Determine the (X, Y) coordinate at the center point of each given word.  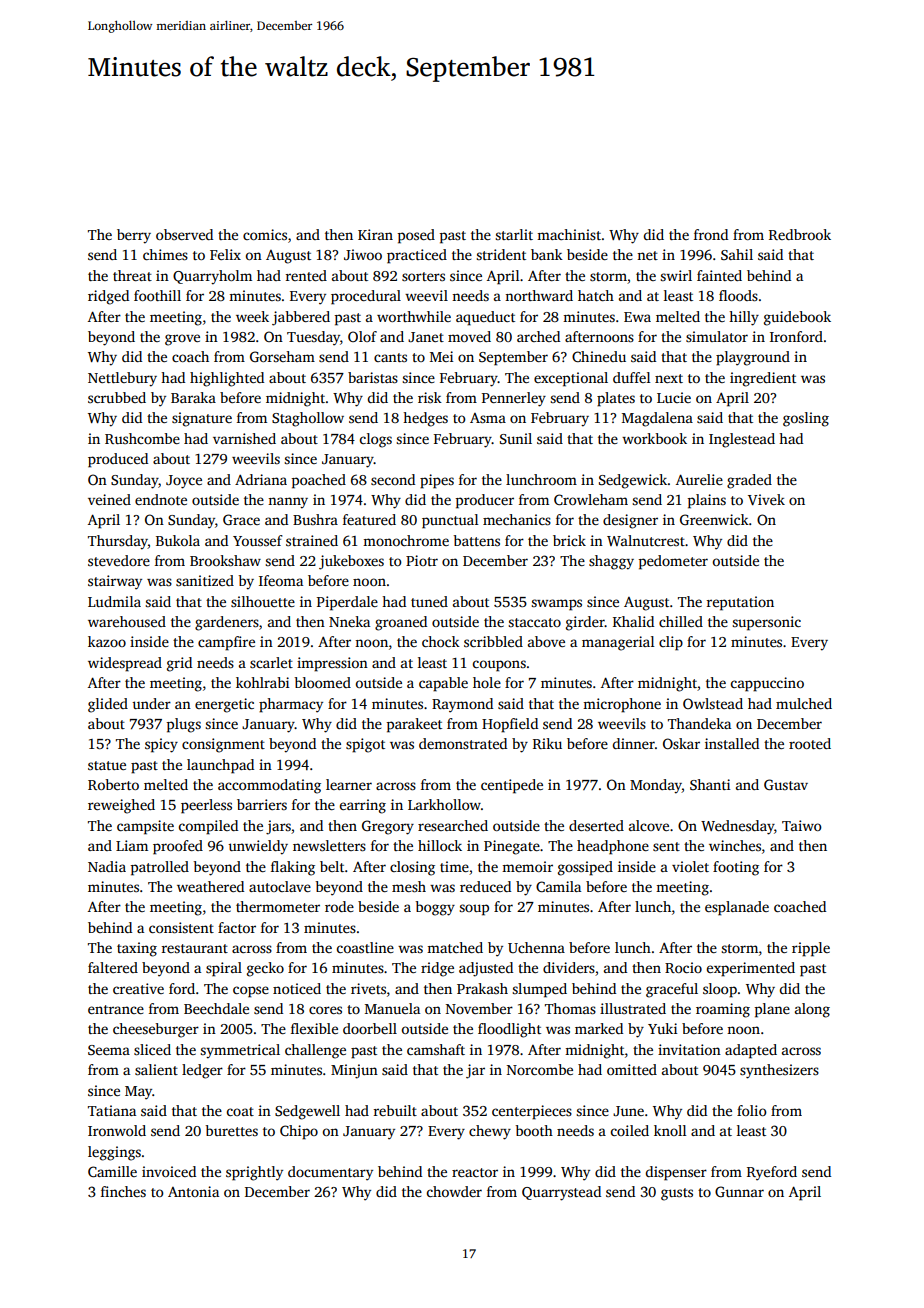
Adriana (261, 479)
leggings (114, 1153)
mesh (409, 886)
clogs (376, 440)
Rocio (683, 967)
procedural (366, 297)
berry (134, 236)
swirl (676, 275)
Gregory (388, 827)
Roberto (113, 784)
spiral (224, 969)
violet (690, 866)
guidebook (797, 318)
